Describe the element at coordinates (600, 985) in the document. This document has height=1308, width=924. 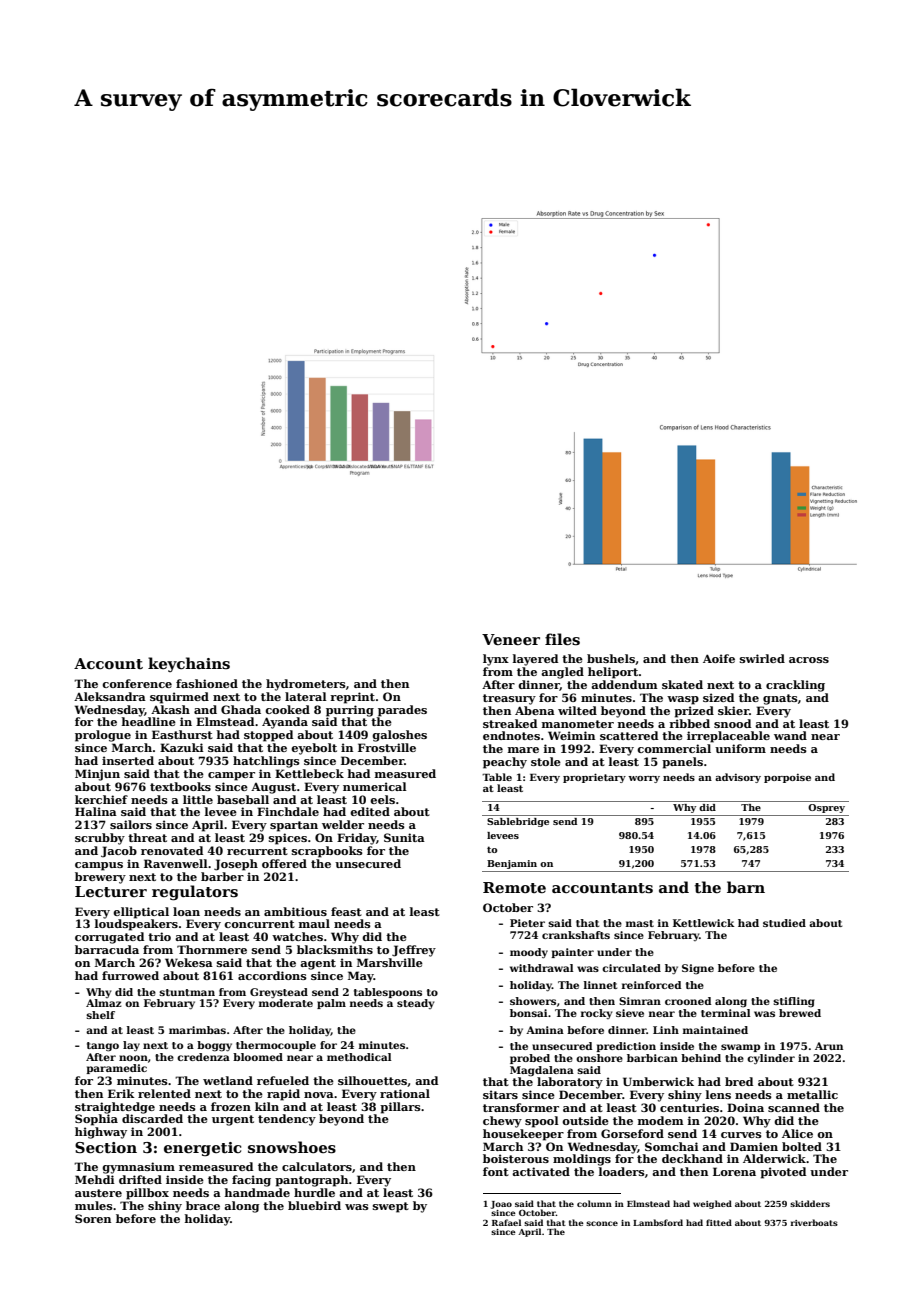
I see `linnet` at that location.
